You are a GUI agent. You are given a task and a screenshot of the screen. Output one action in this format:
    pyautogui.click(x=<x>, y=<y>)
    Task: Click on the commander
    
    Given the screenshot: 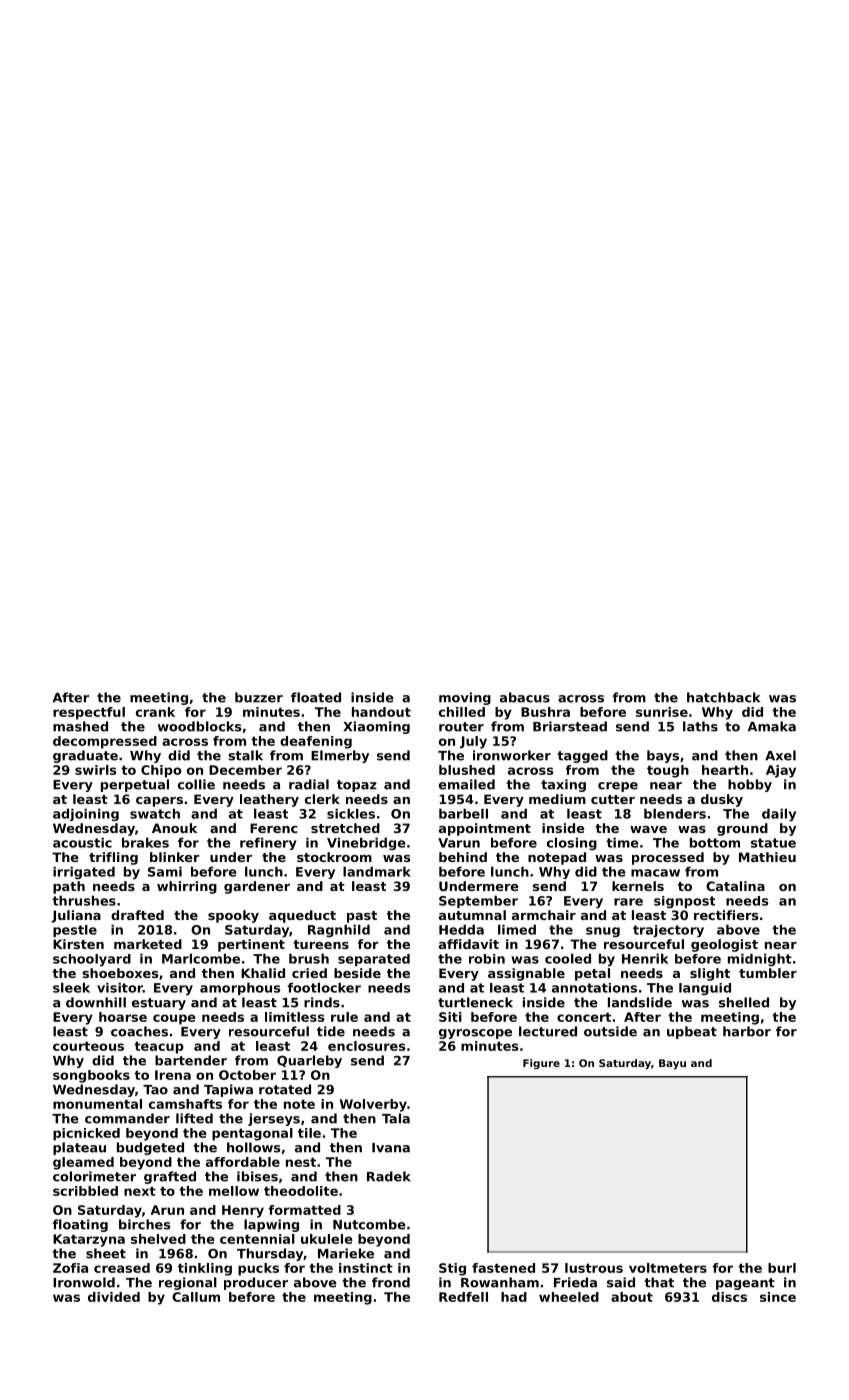 What is the action you would take?
    pyautogui.click(x=127, y=1118)
